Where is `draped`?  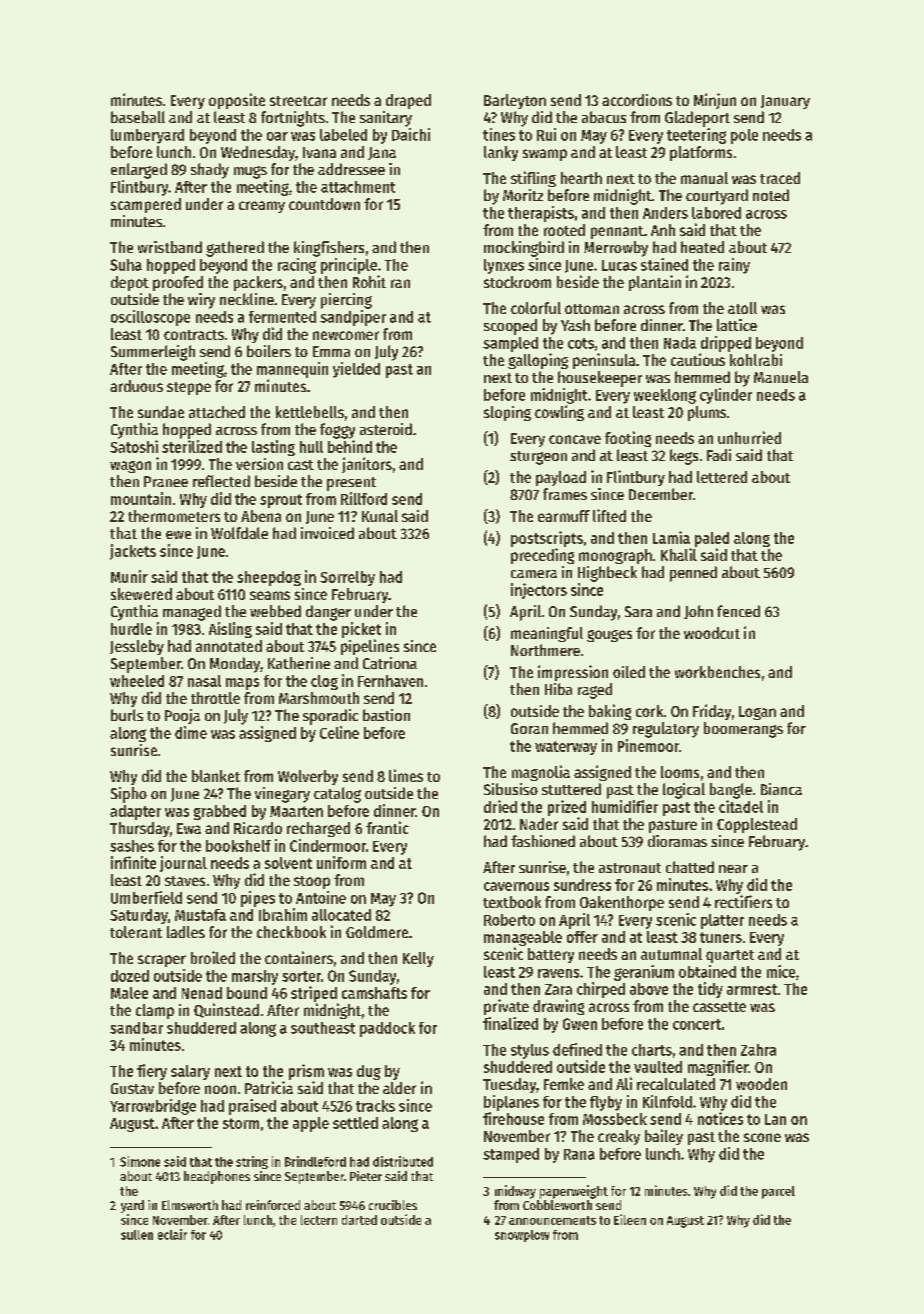
draped is located at coordinates (408, 101).
